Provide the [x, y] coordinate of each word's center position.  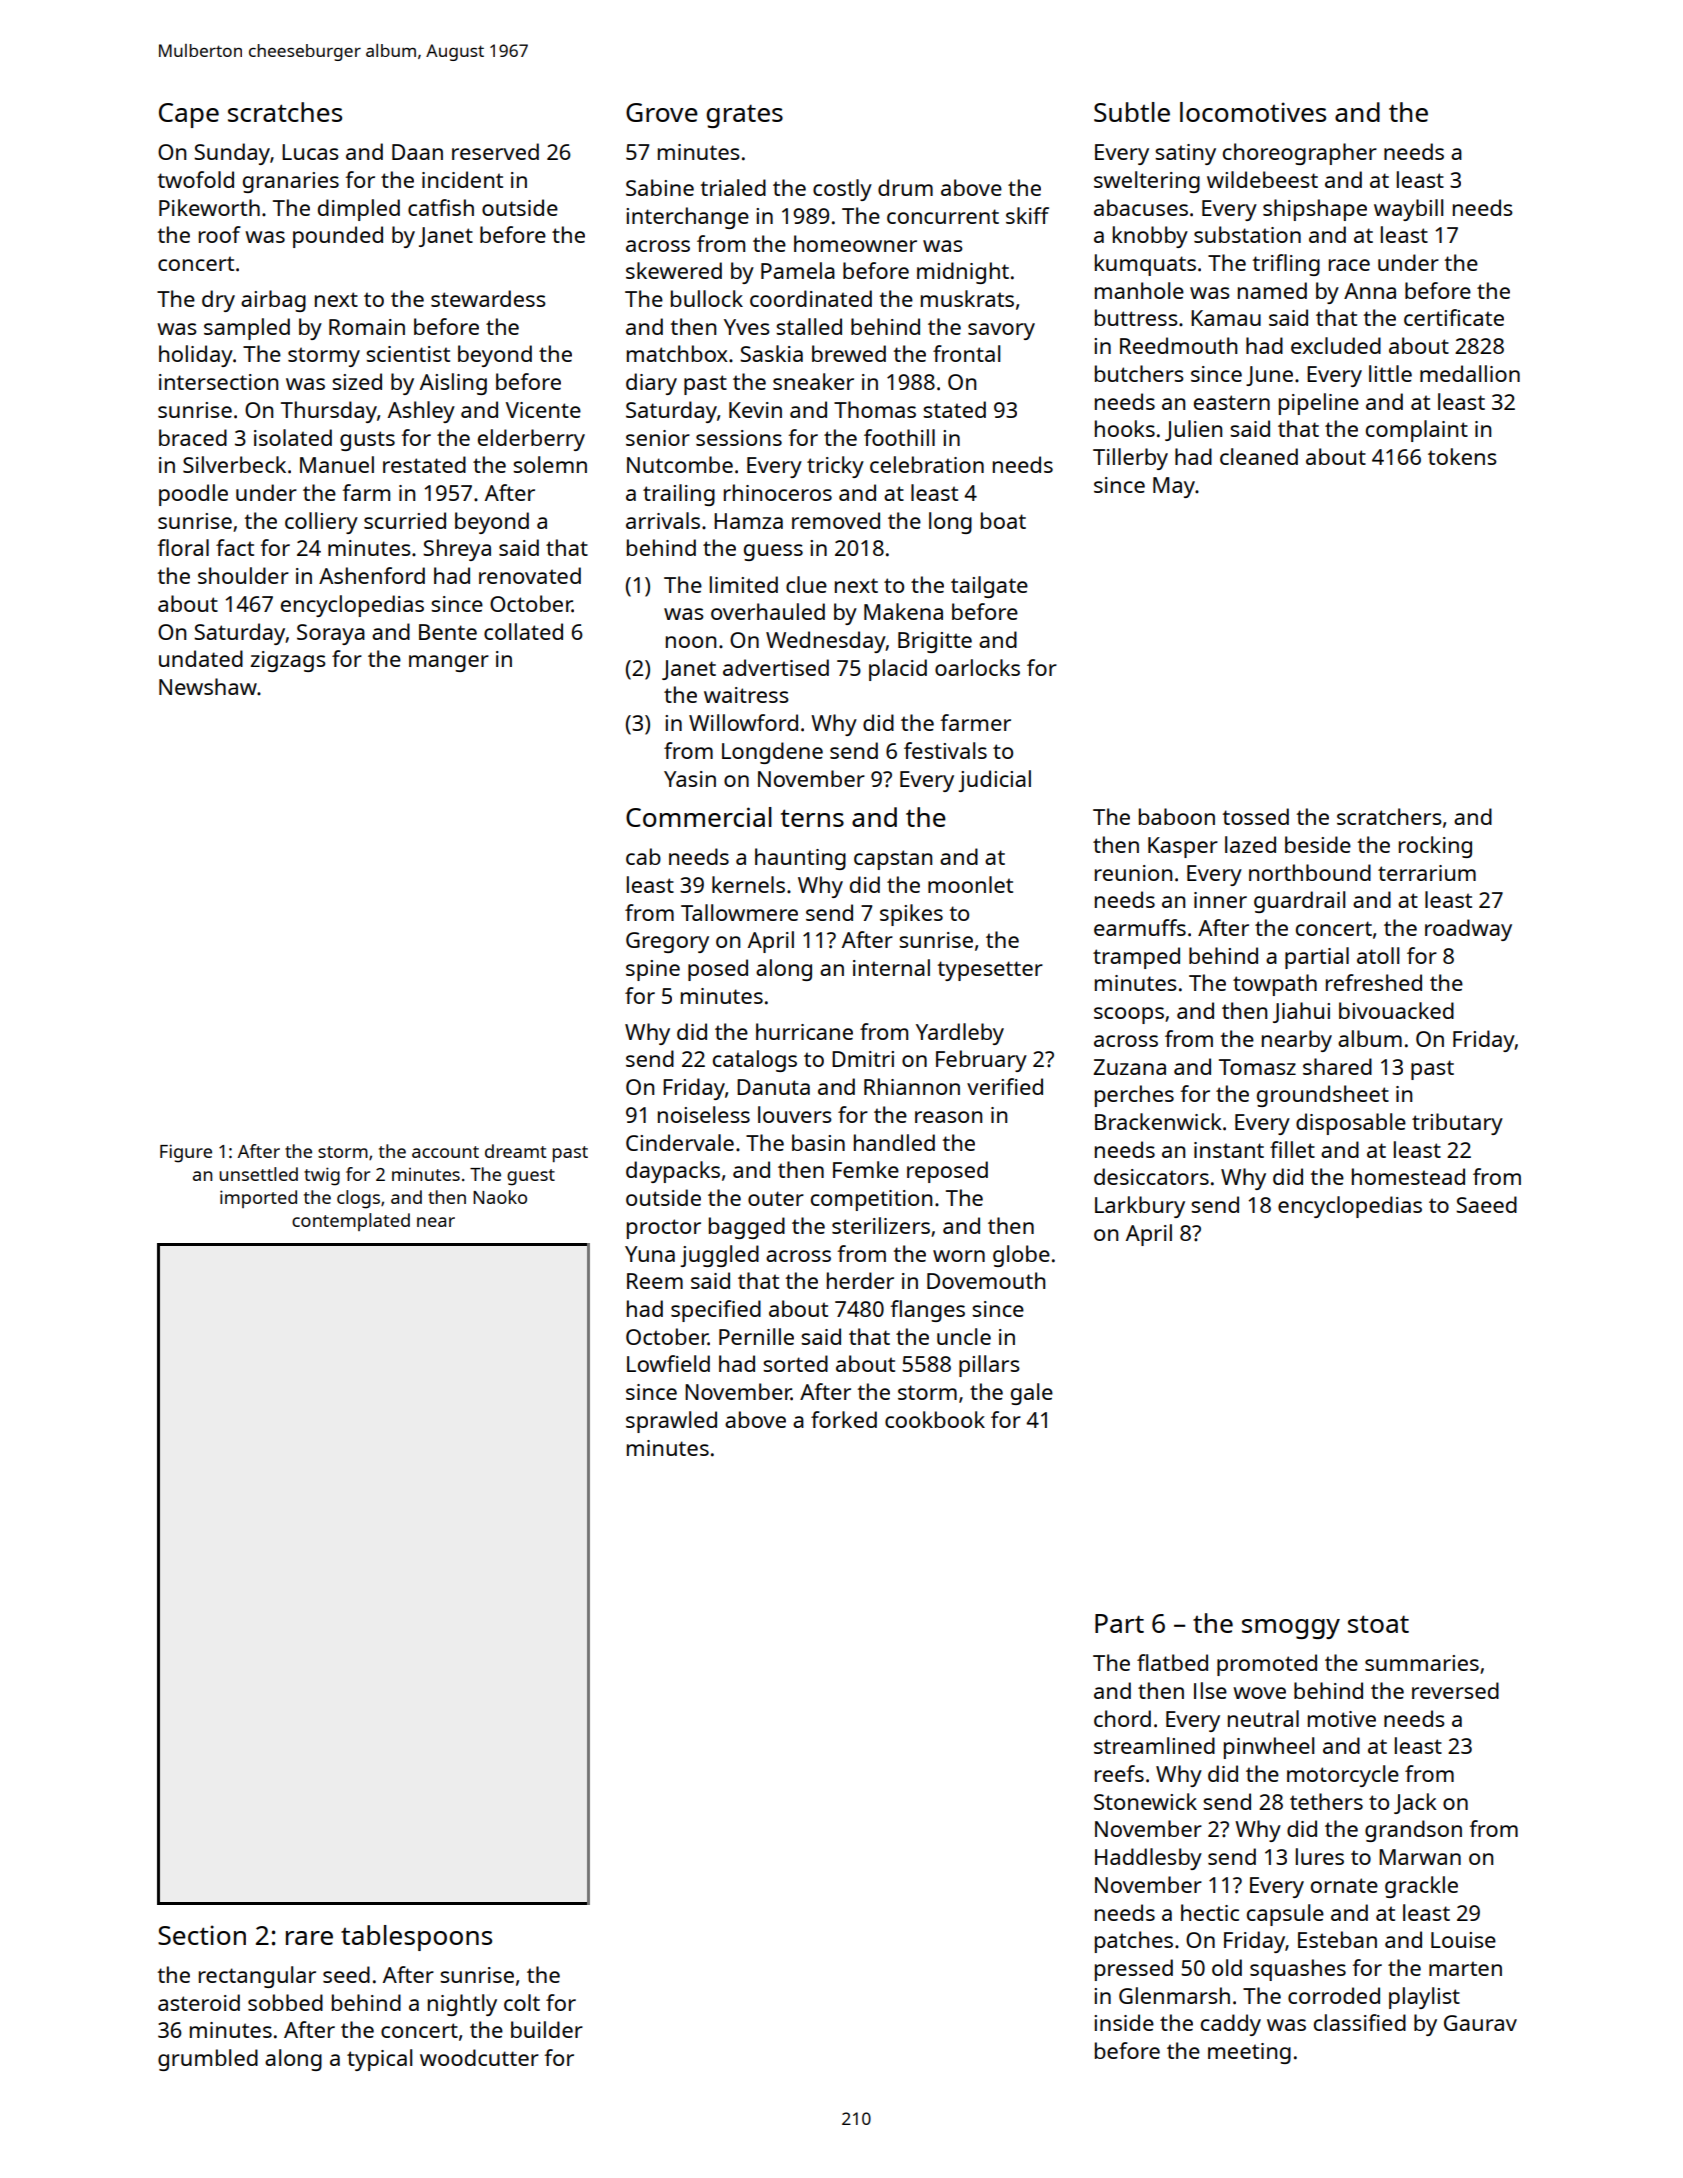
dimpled [359, 210]
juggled [719, 1256]
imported [258, 1199]
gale [1032, 1394]
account [445, 1152]
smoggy [1291, 1629]
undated [201, 658]
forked [844, 1419]
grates [744, 116]
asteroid [199, 2002]
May [1174, 487]
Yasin [690, 779]
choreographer [1300, 154]
